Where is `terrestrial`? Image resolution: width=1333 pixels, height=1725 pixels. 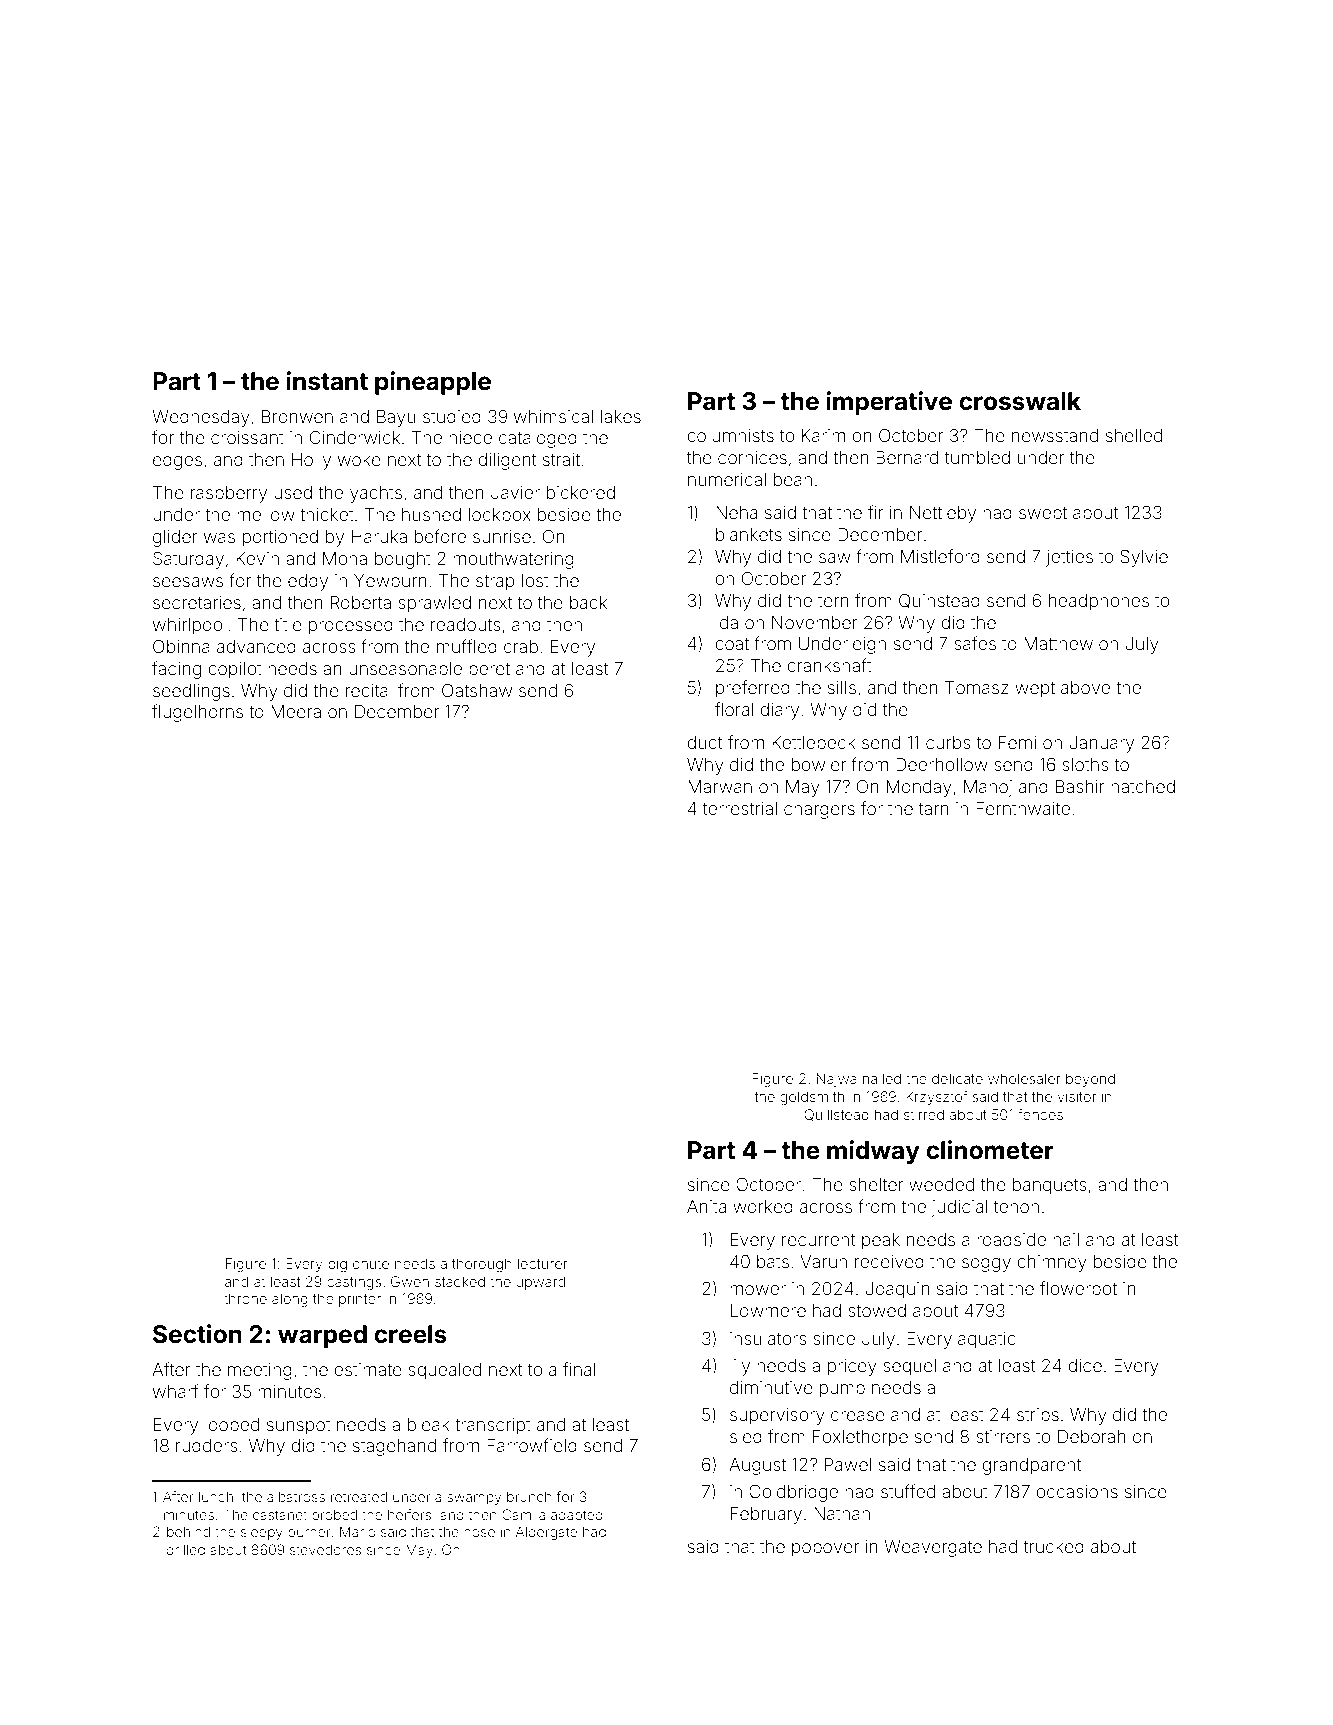
terrestrial is located at coordinates (740, 808).
